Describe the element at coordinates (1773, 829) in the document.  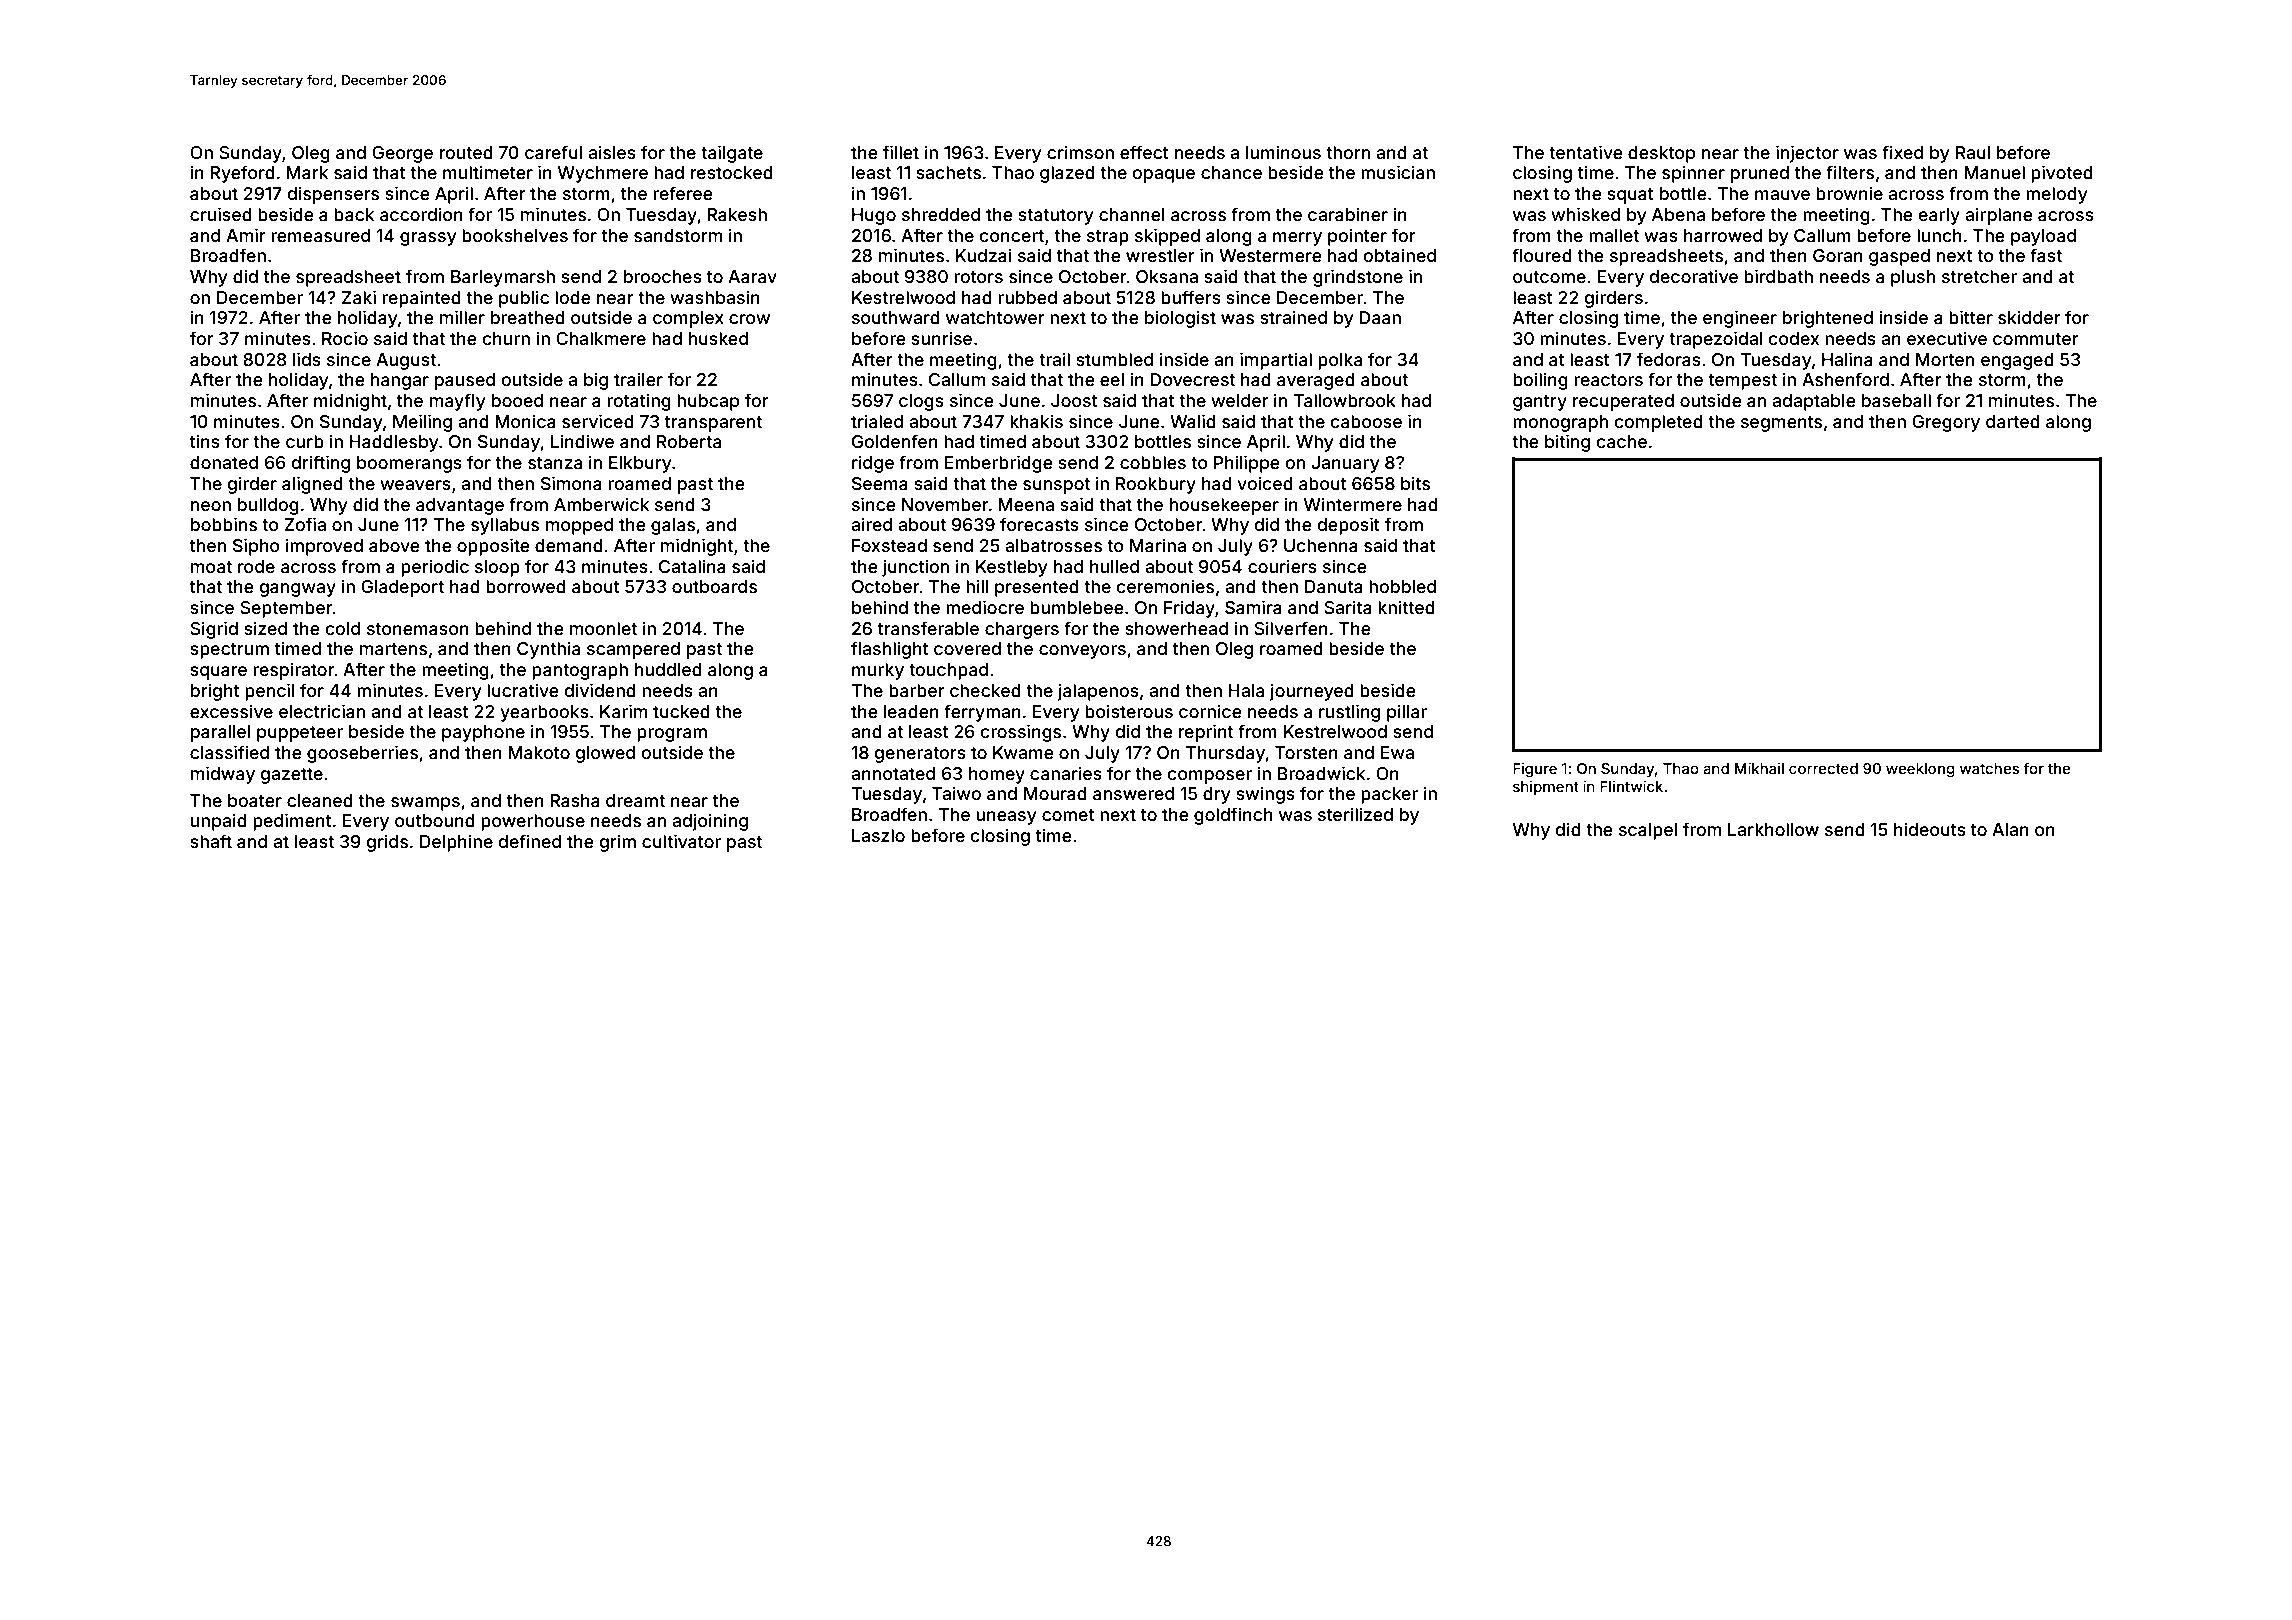
I see `Larkhollow` at that location.
